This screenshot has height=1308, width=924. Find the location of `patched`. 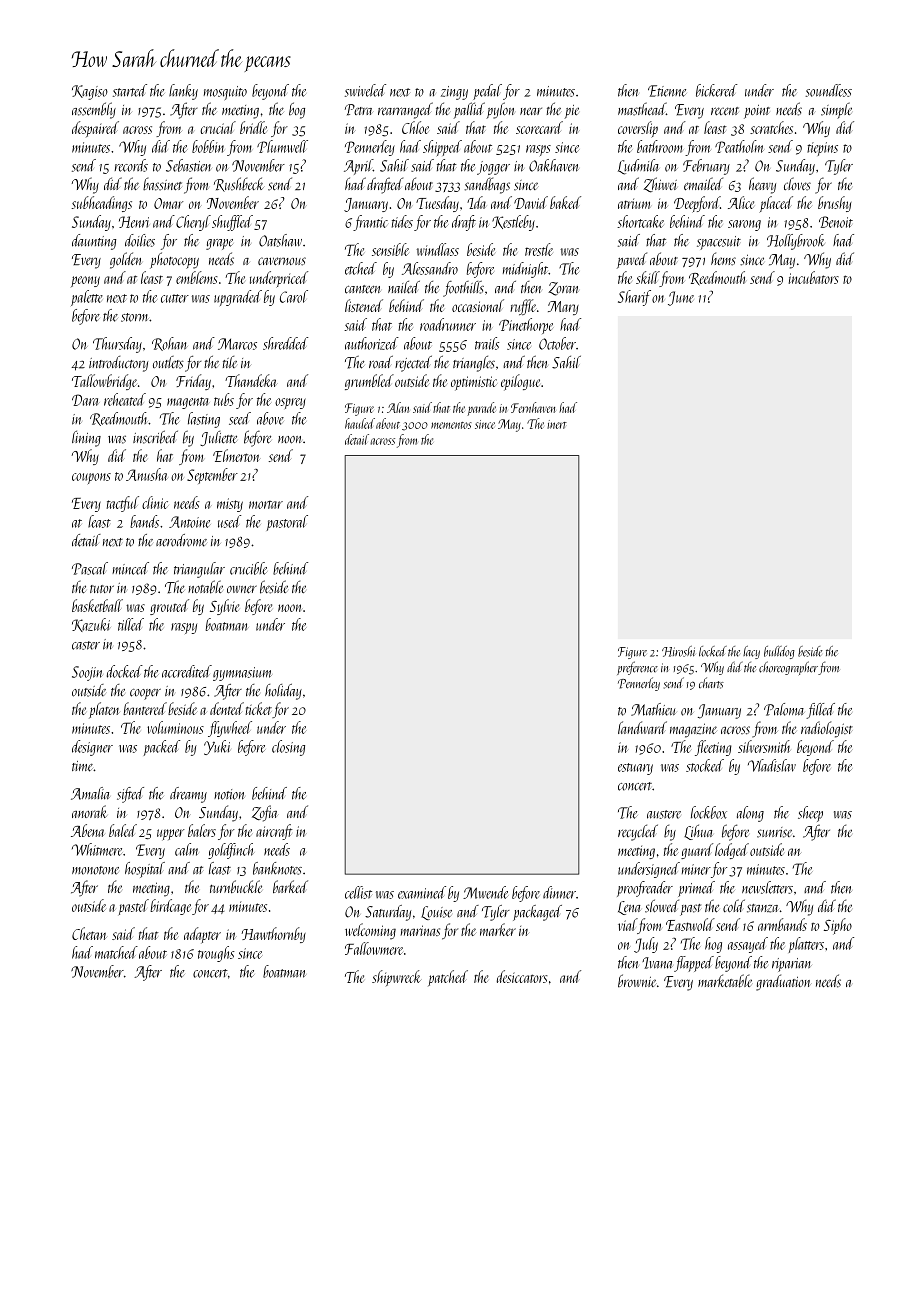

patched is located at coordinates (448, 978).
